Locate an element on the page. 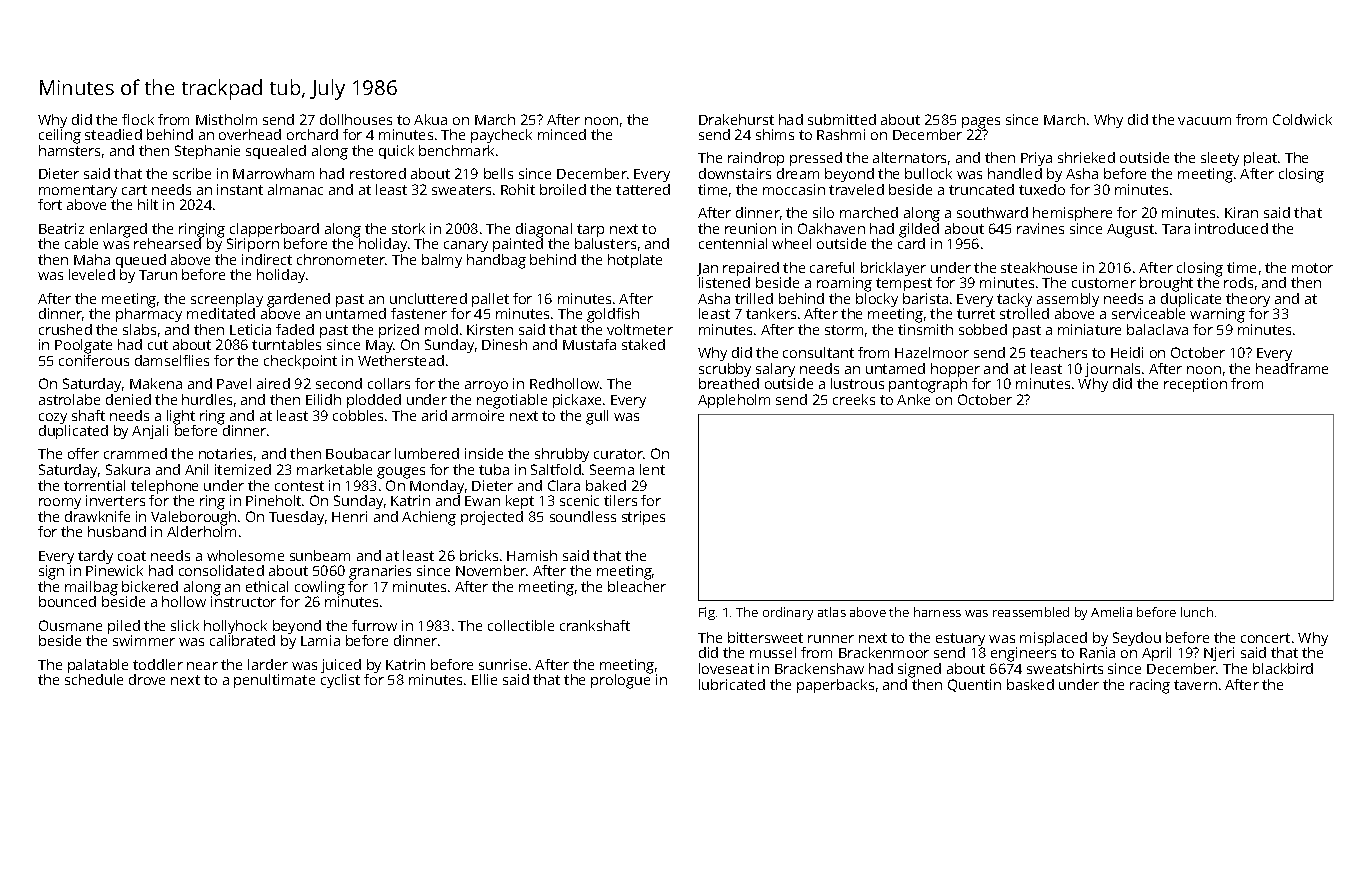 The image size is (1372, 887). wholesome is located at coordinates (245, 555).
